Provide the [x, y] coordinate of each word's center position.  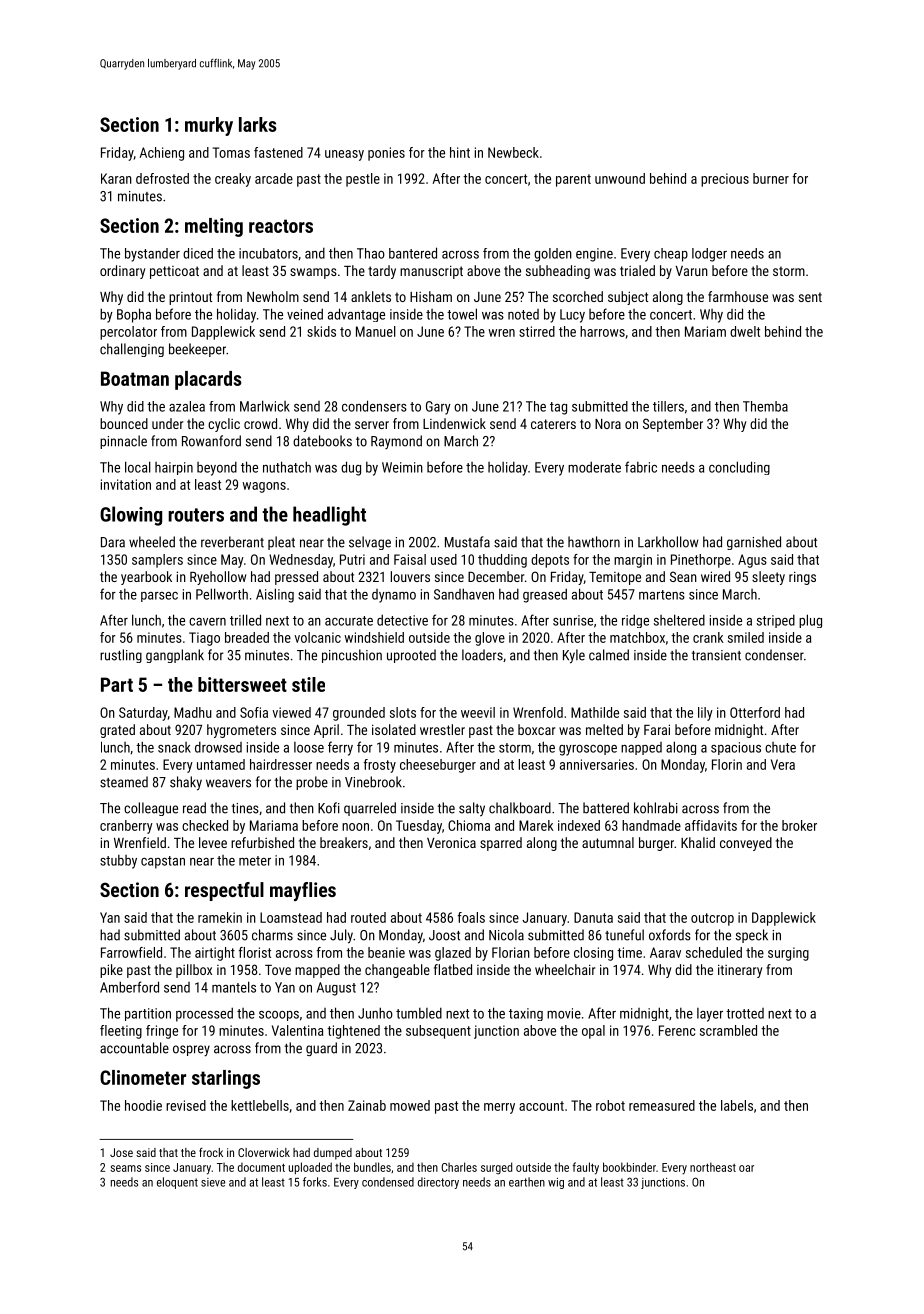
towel [462, 314]
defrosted [162, 178]
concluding [739, 468]
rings [802, 578]
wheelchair [565, 969]
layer [710, 1015]
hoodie [143, 1105]
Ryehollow [218, 578]
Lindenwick [454, 423]
